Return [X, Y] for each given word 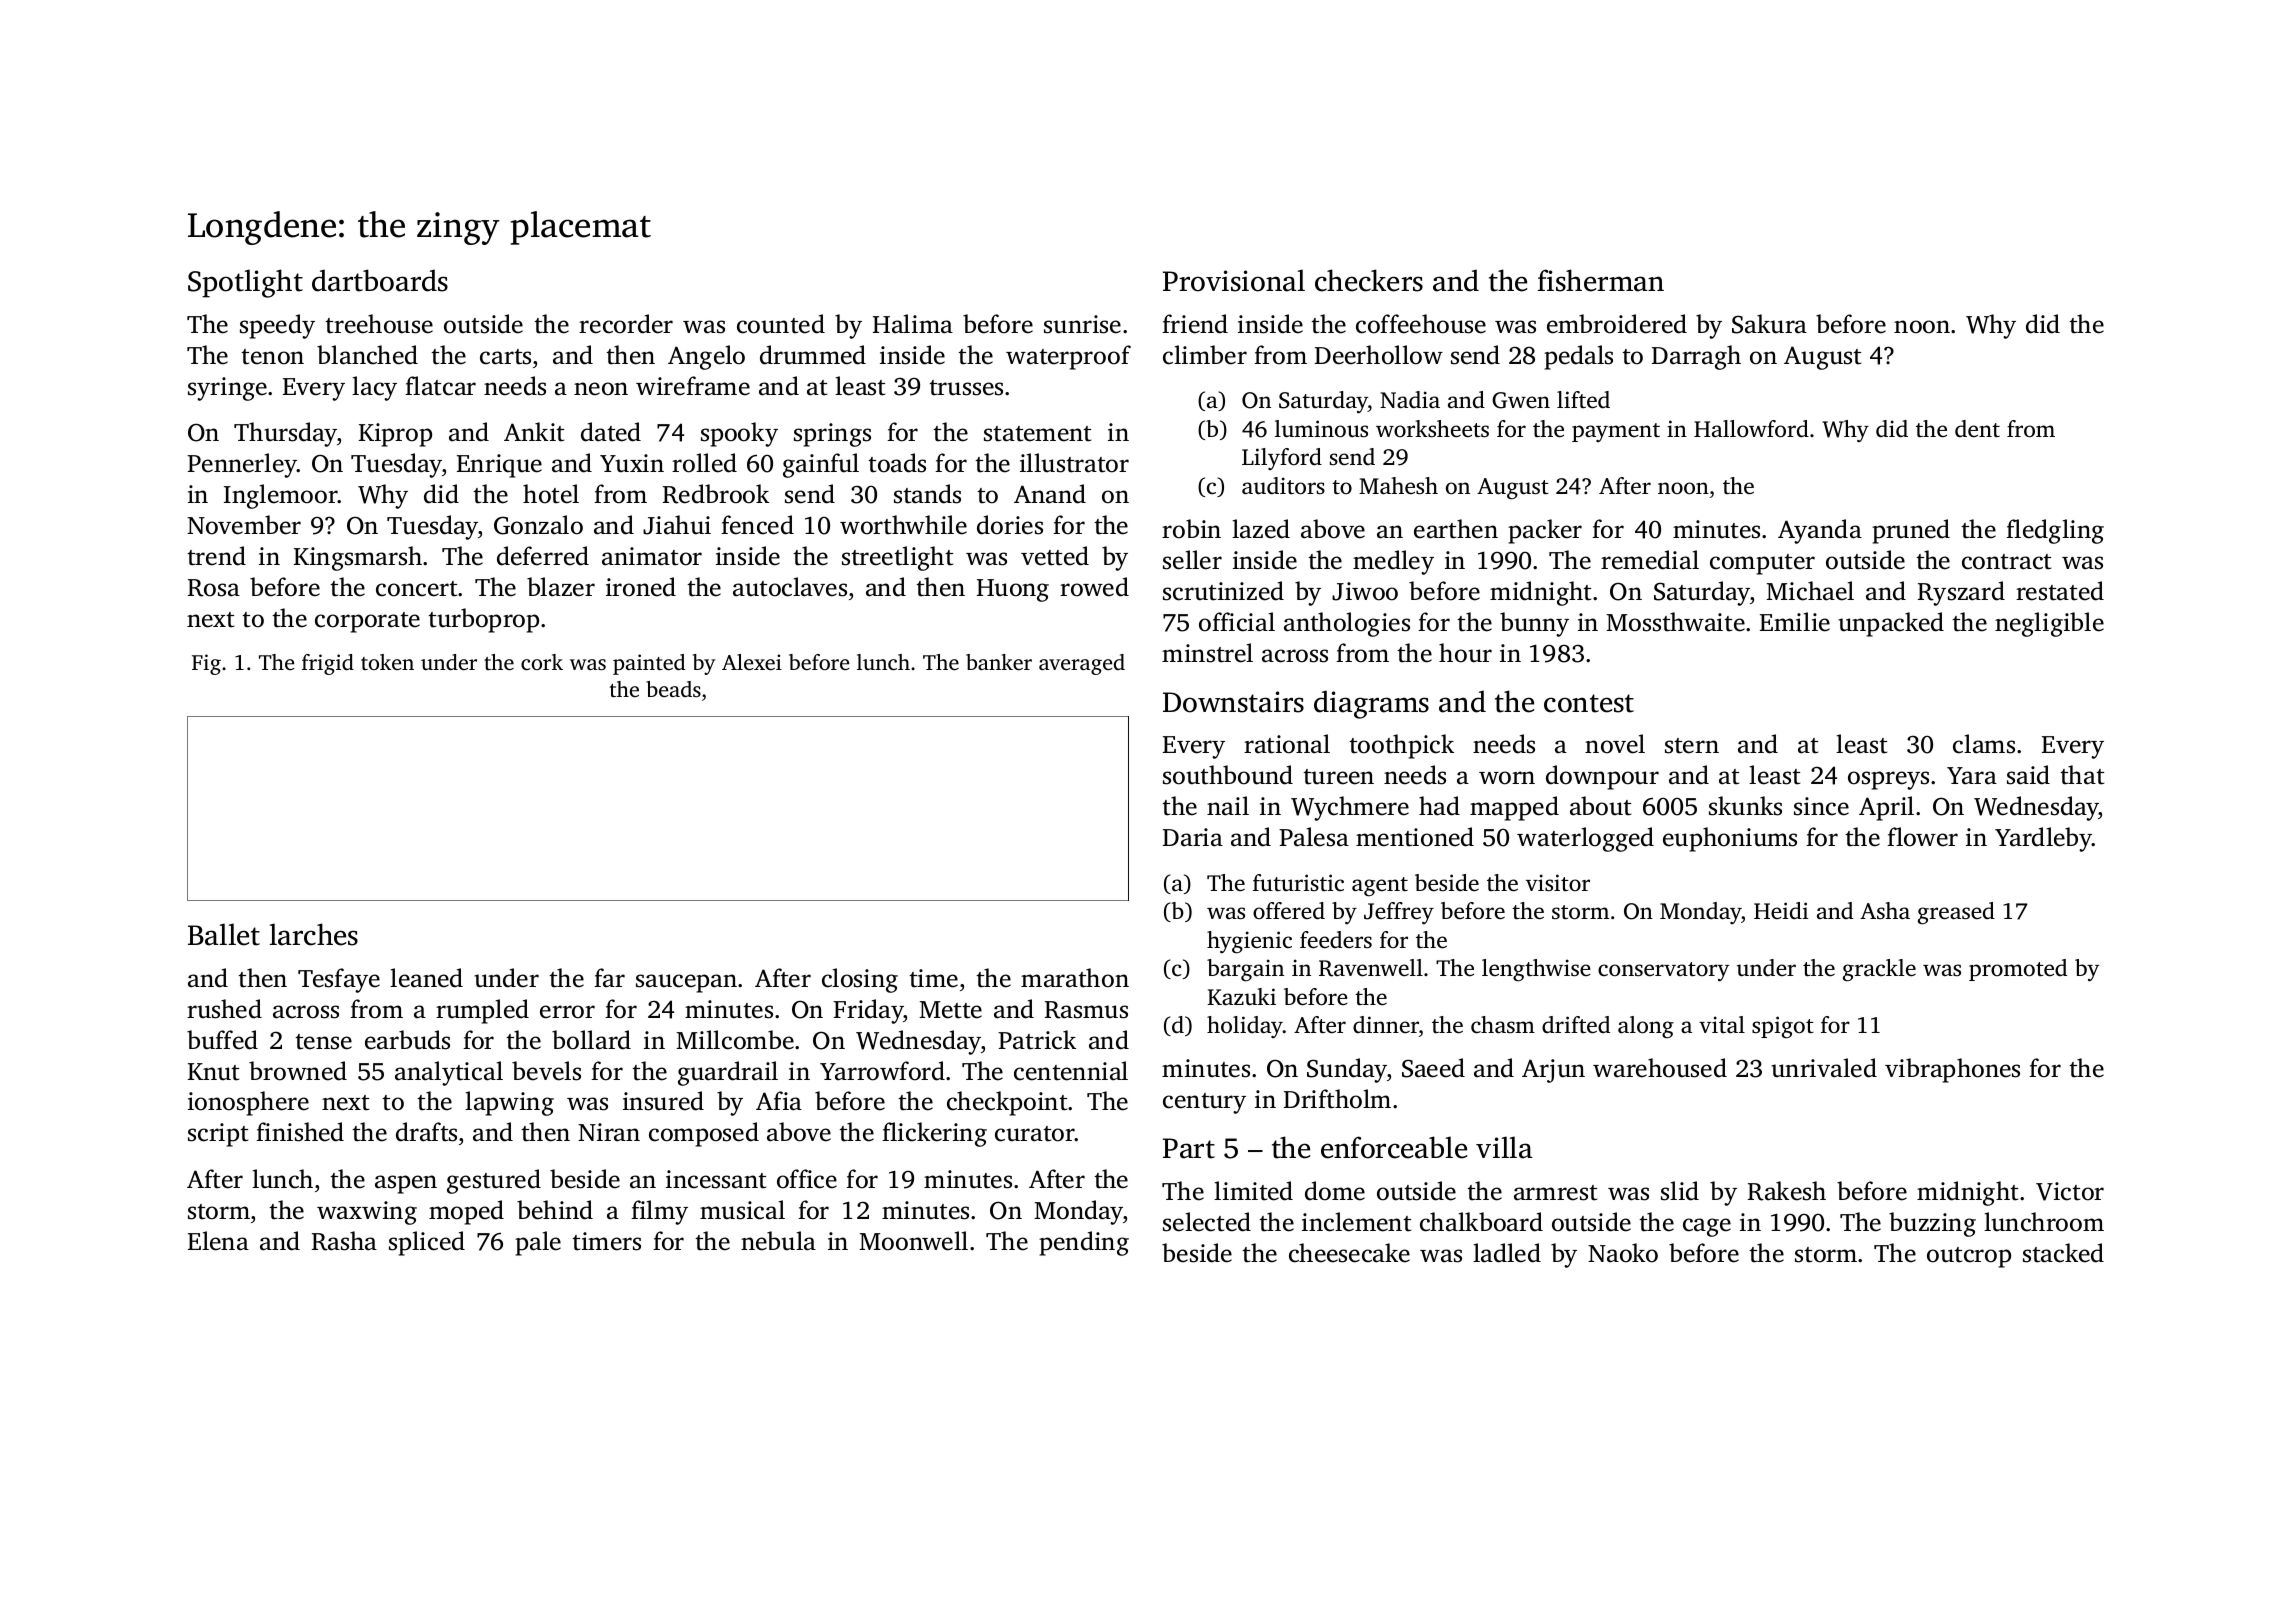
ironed [641, 587]
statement [1037, 434]
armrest [1555, 1193]
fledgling [2055, 531]
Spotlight [245, 283]
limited [1253, 1191]
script [218, 1135]
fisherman [1601, 280]
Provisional [1234, 280]
